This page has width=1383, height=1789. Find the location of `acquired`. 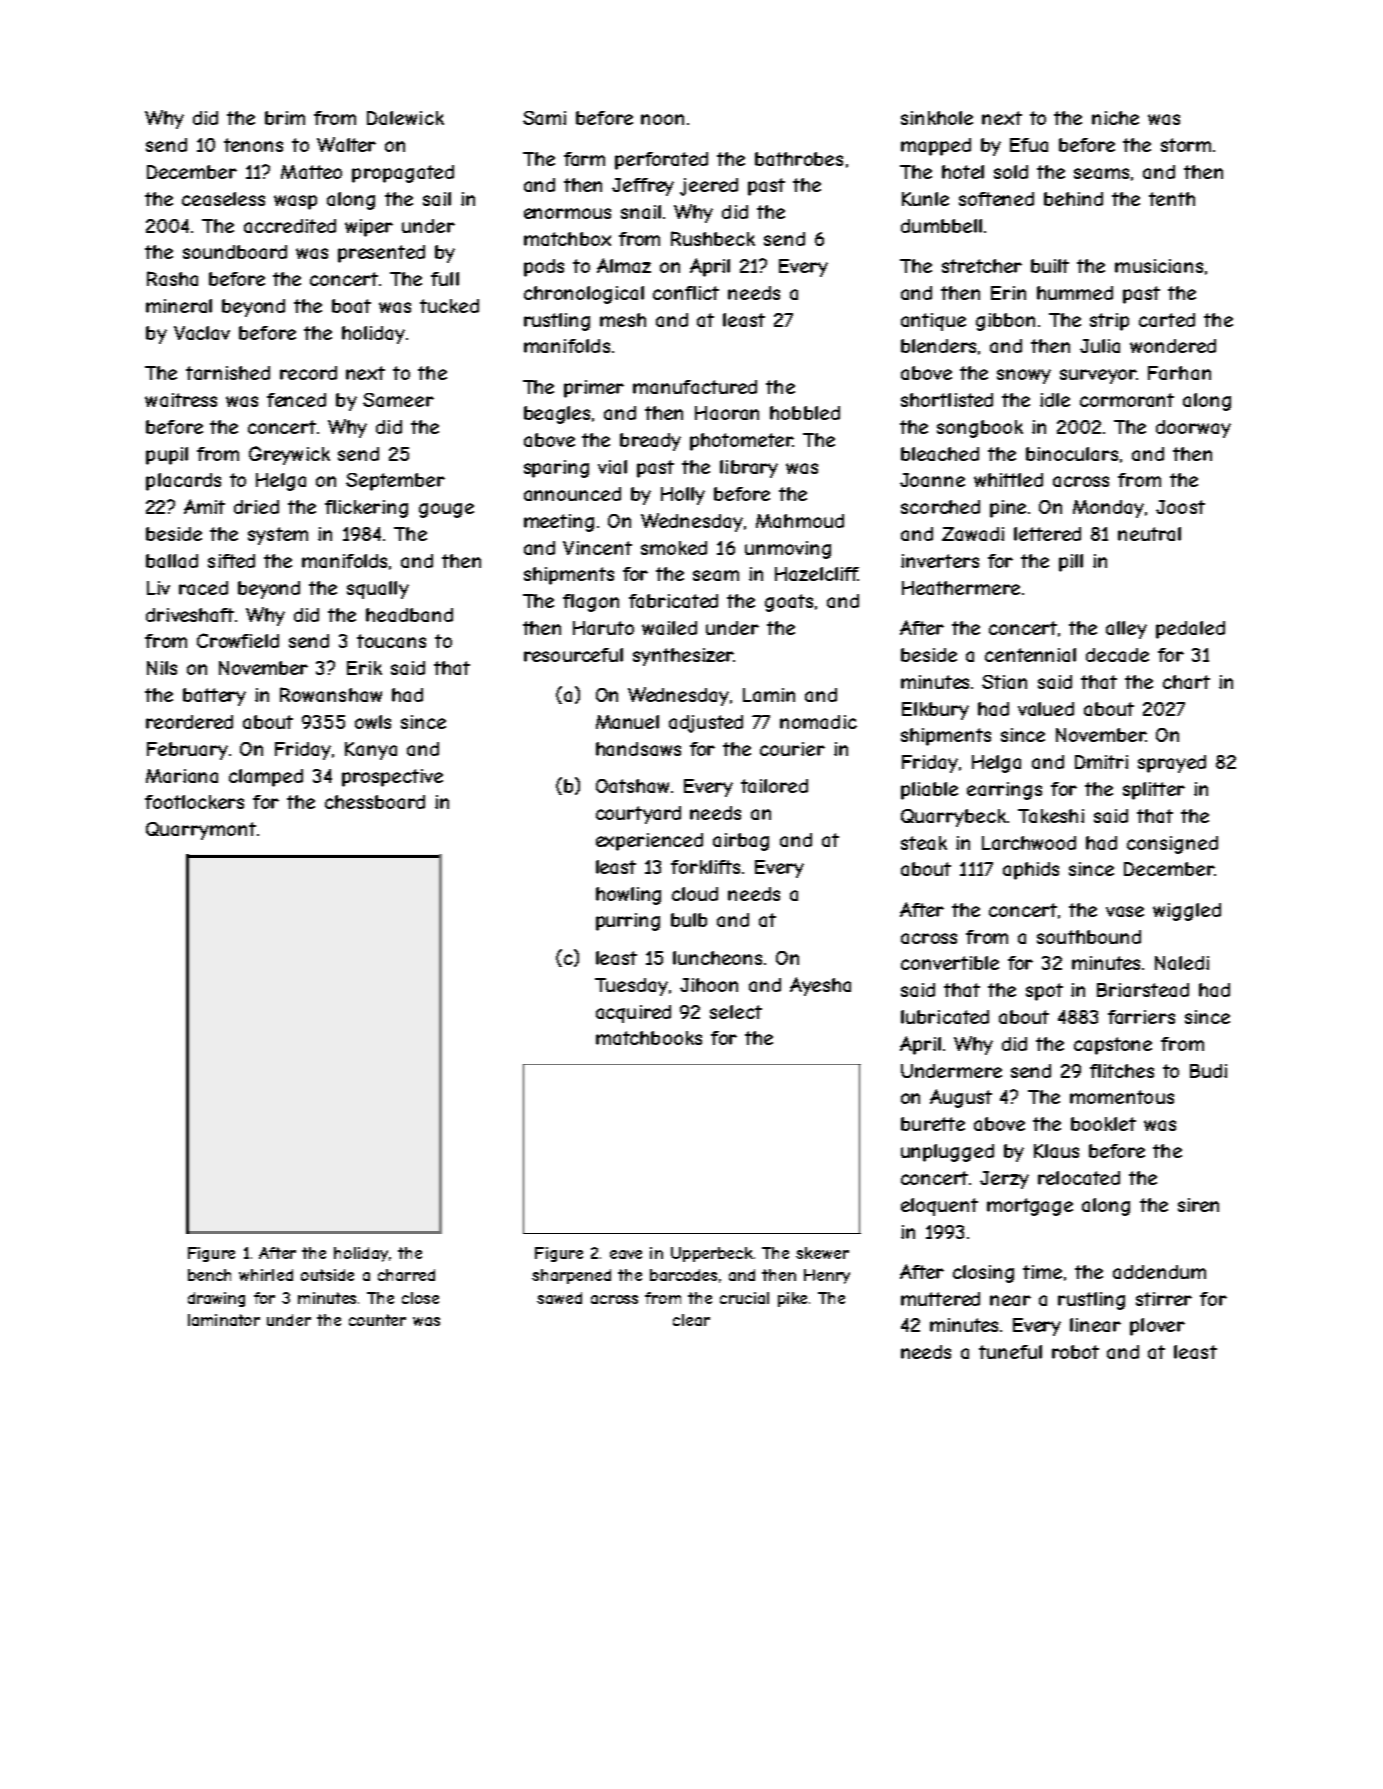

acquired is located at coordinates (633, 1014).
